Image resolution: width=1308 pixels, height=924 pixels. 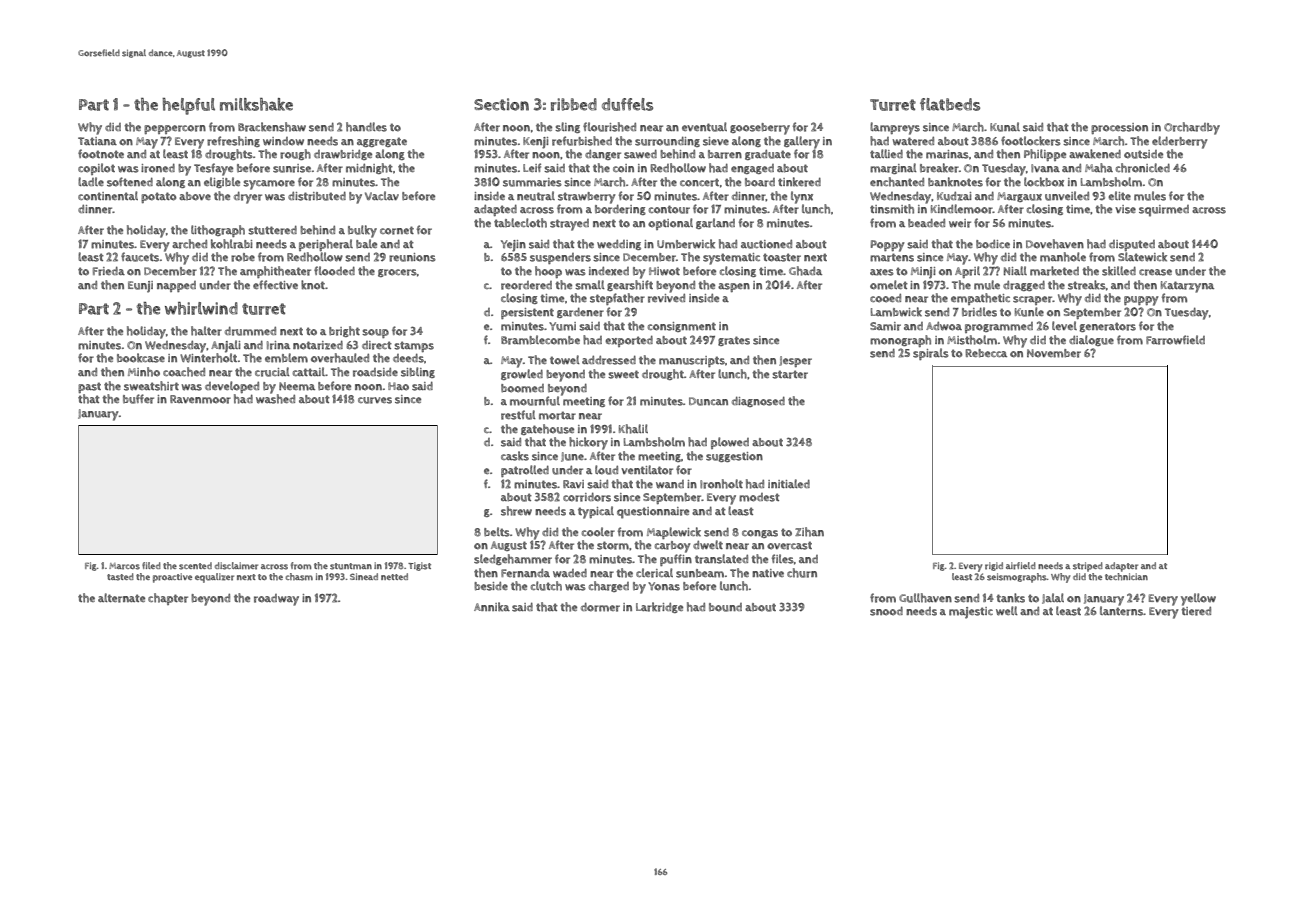 What do you see at coordinates (623, 168) in the screenshot?
I see `coin` at bounding box center [623, 168].
